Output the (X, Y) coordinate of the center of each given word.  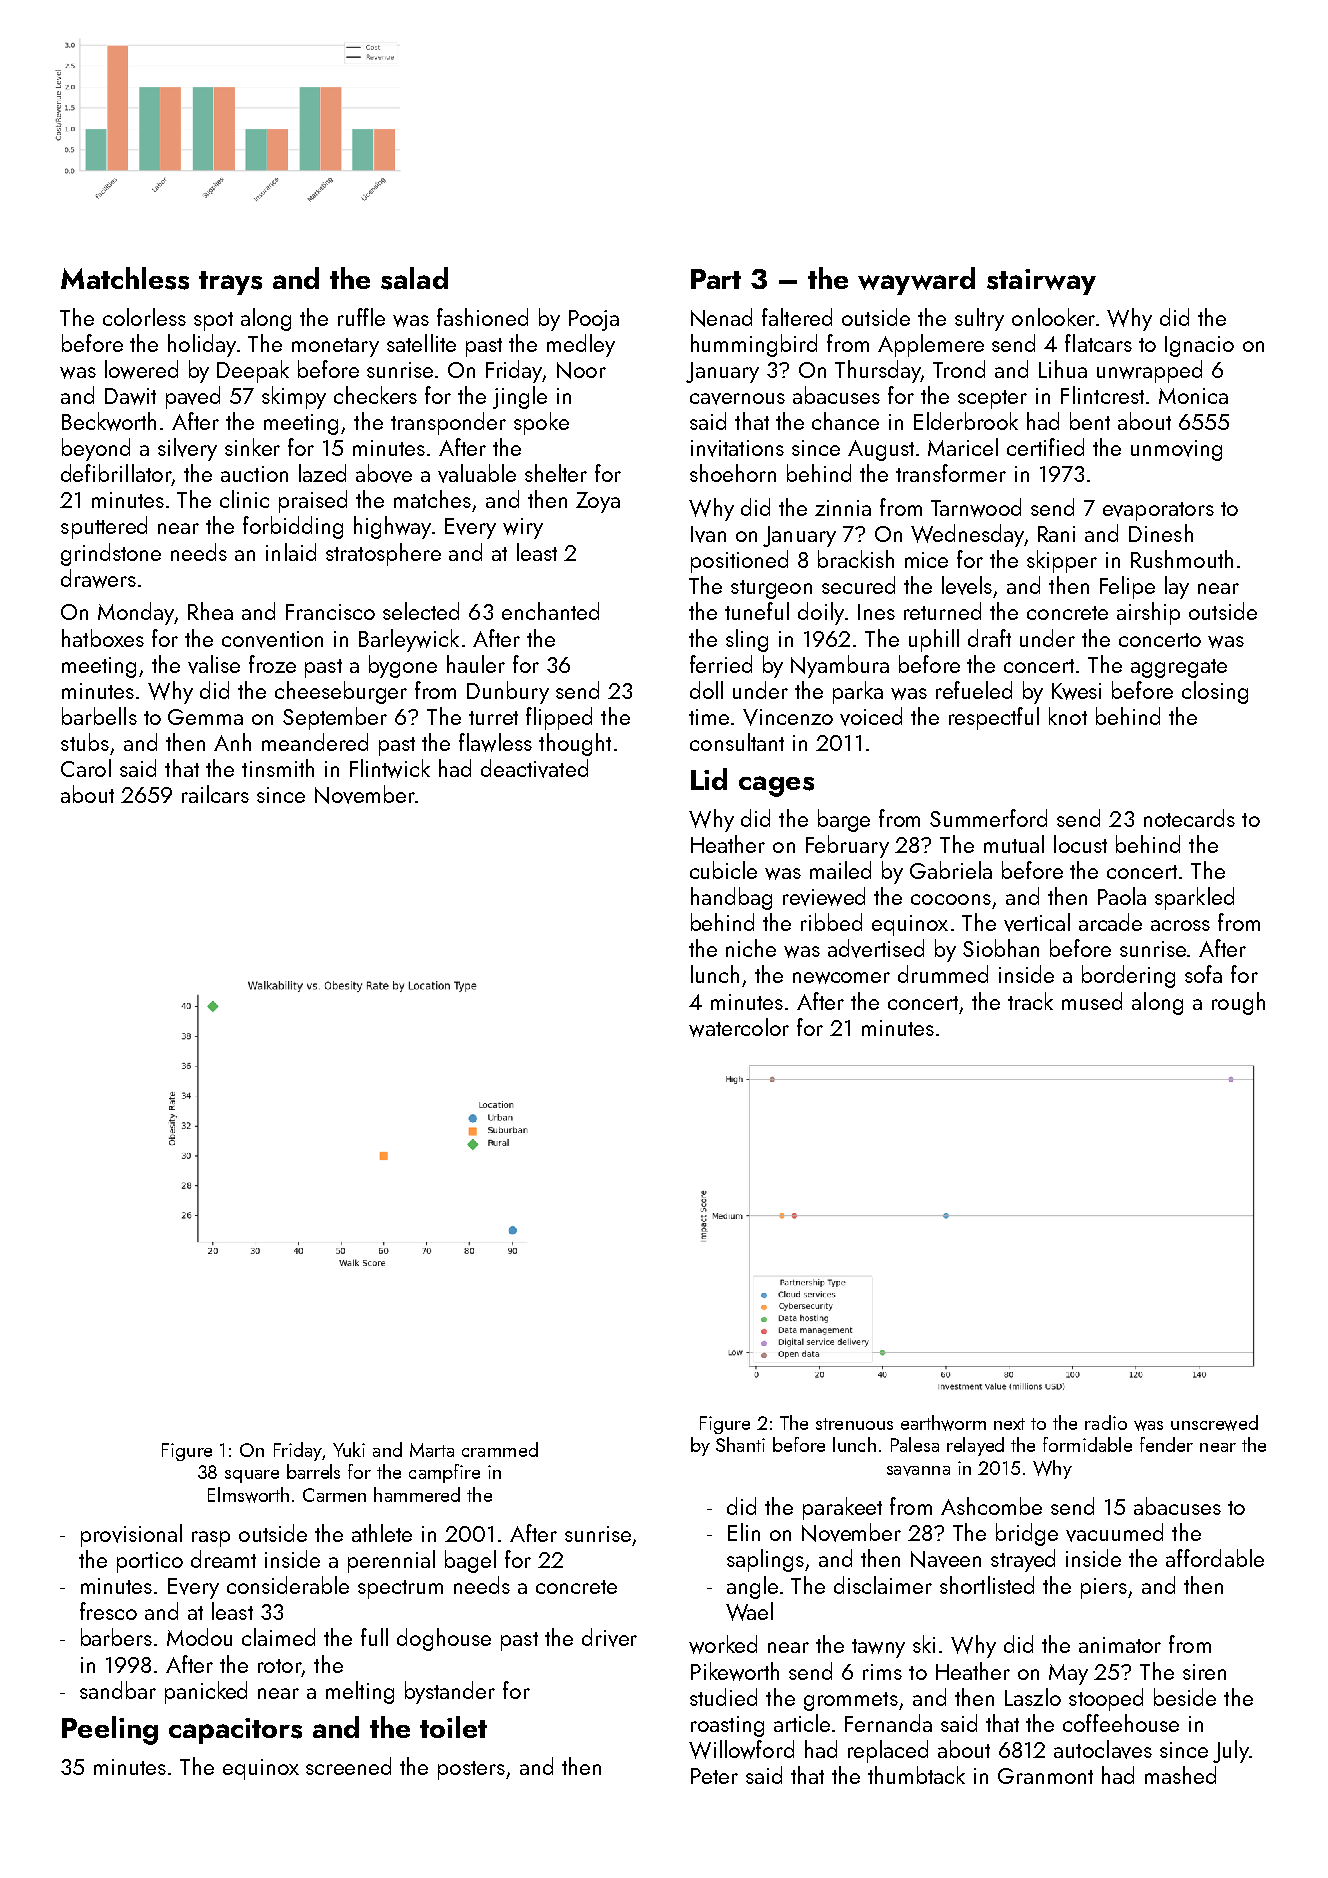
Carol (86, 768)
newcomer (841, 978)
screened (348, 1766)
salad (414, 278)
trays (230, 283)
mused (1092, 1001)
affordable (1215, 1558)
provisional (131, 1535)
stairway (1041, 282)
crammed (500, 1449)
